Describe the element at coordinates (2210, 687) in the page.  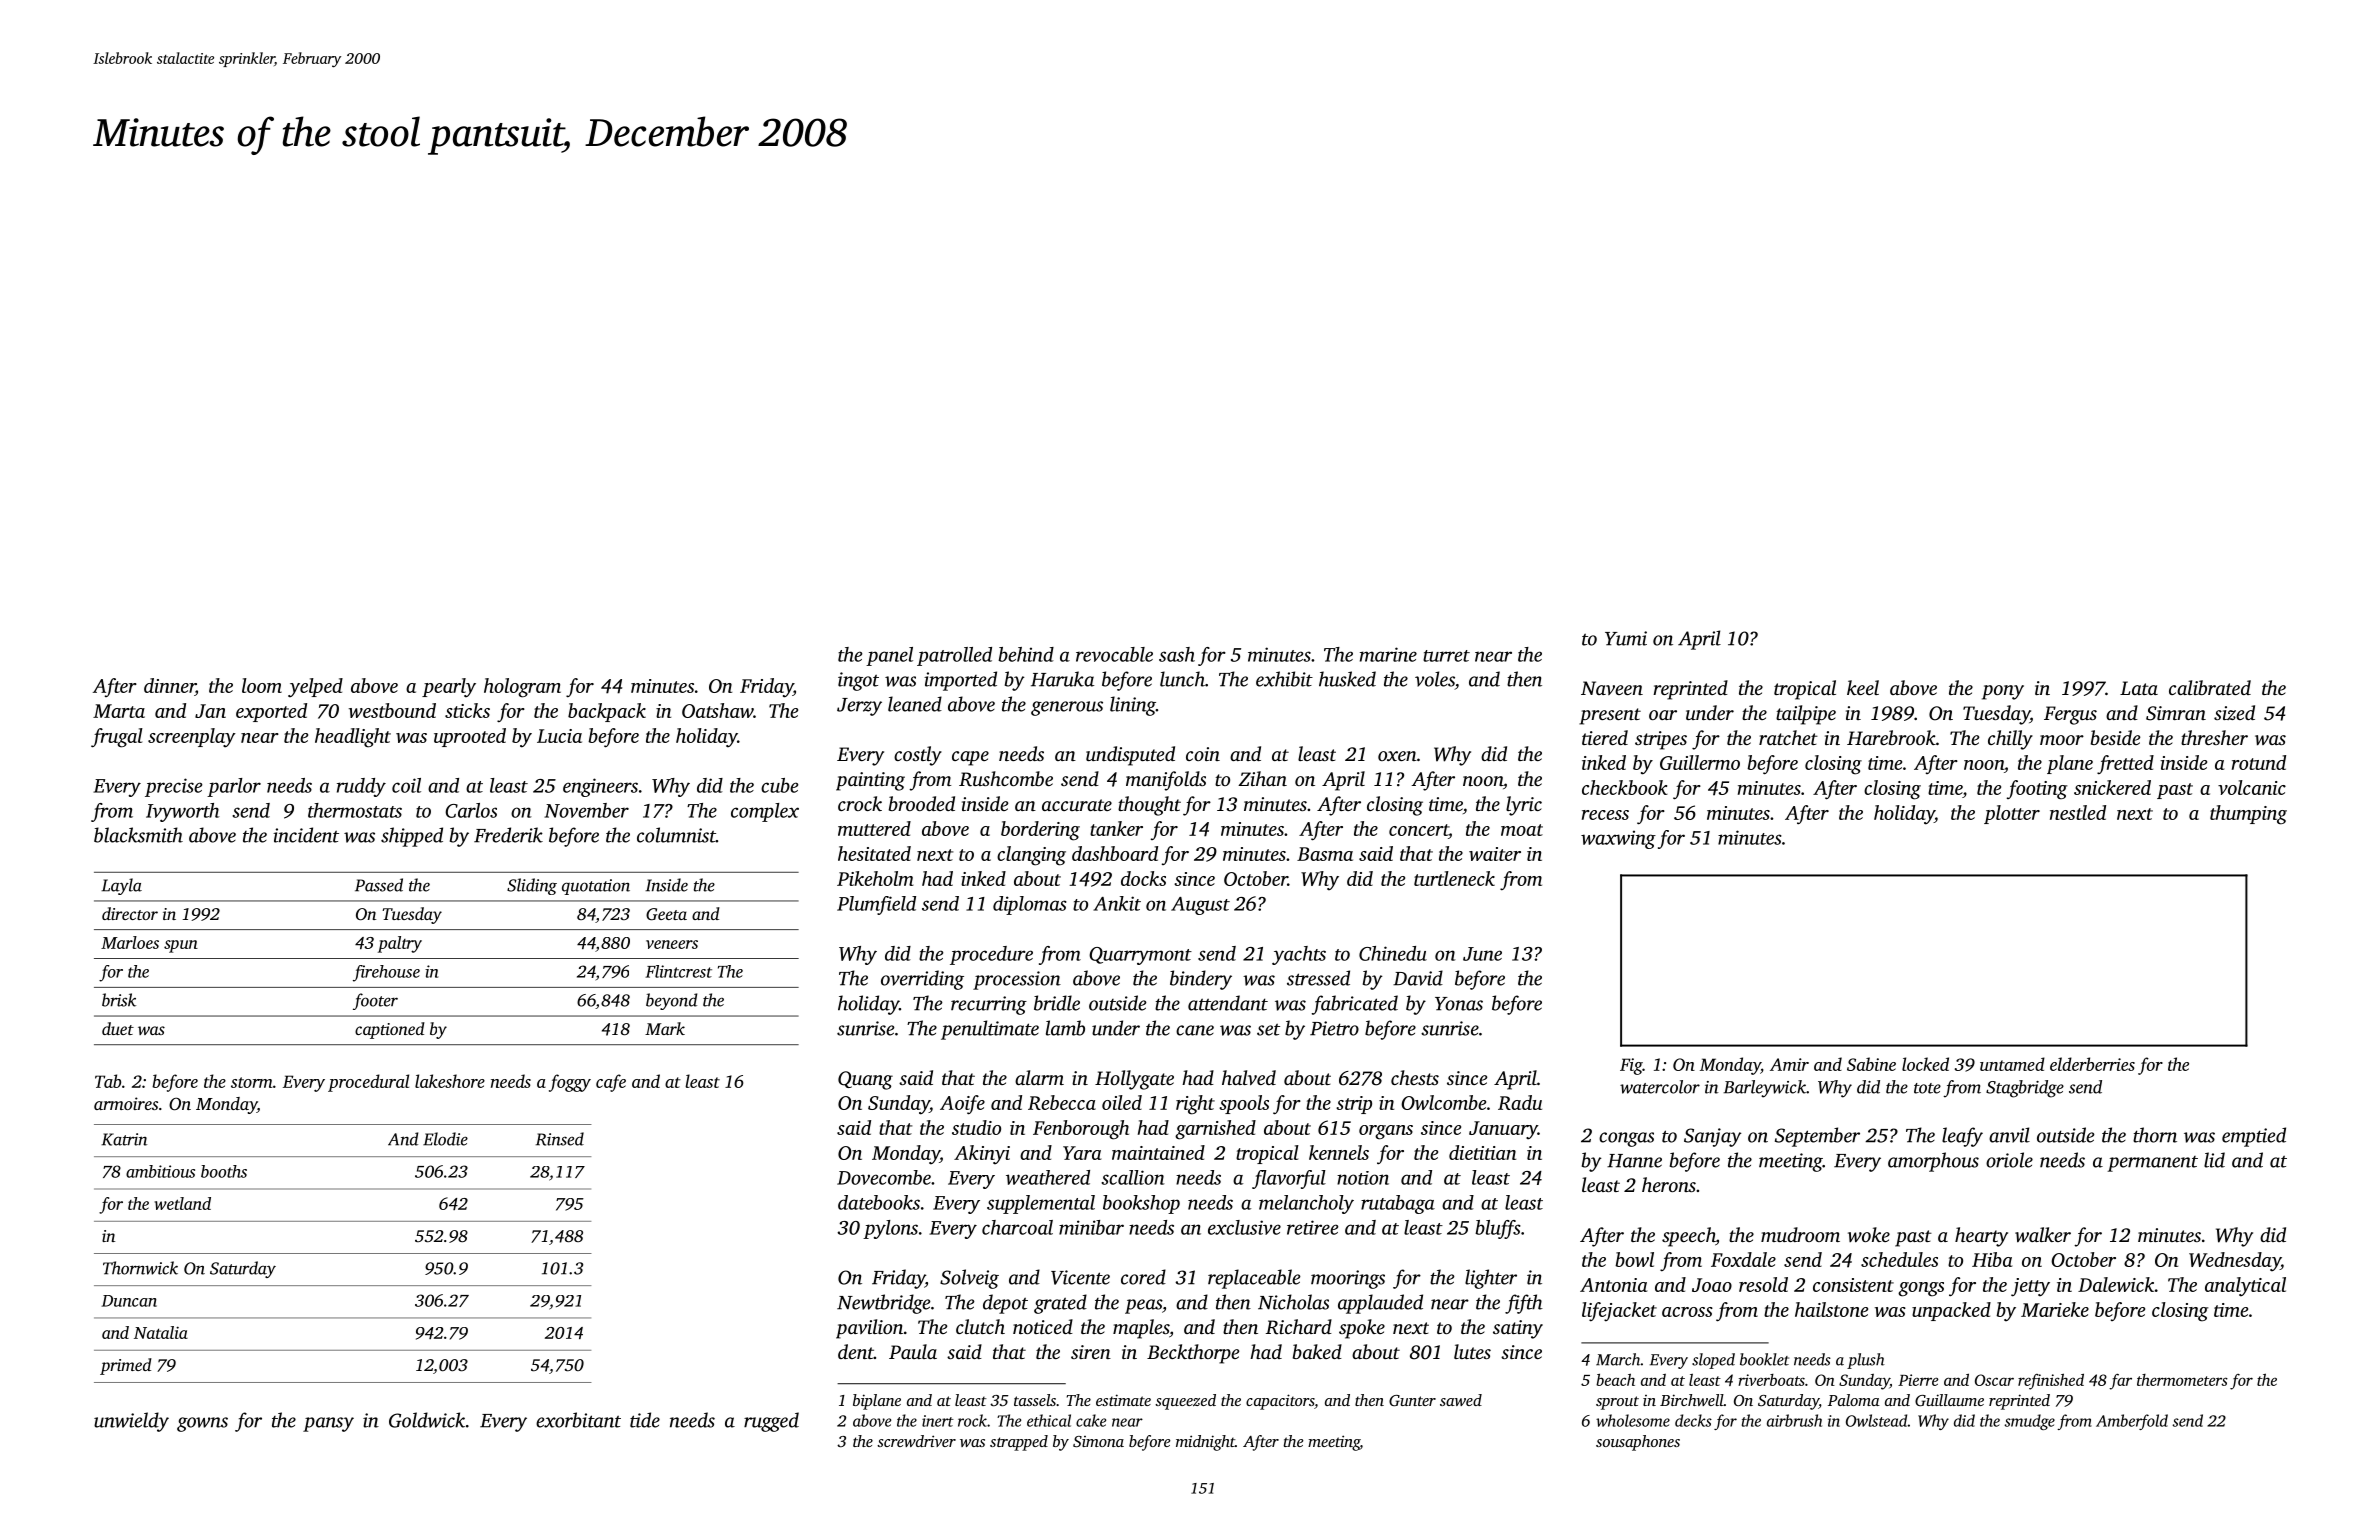
I see `calibrated` at that location.
